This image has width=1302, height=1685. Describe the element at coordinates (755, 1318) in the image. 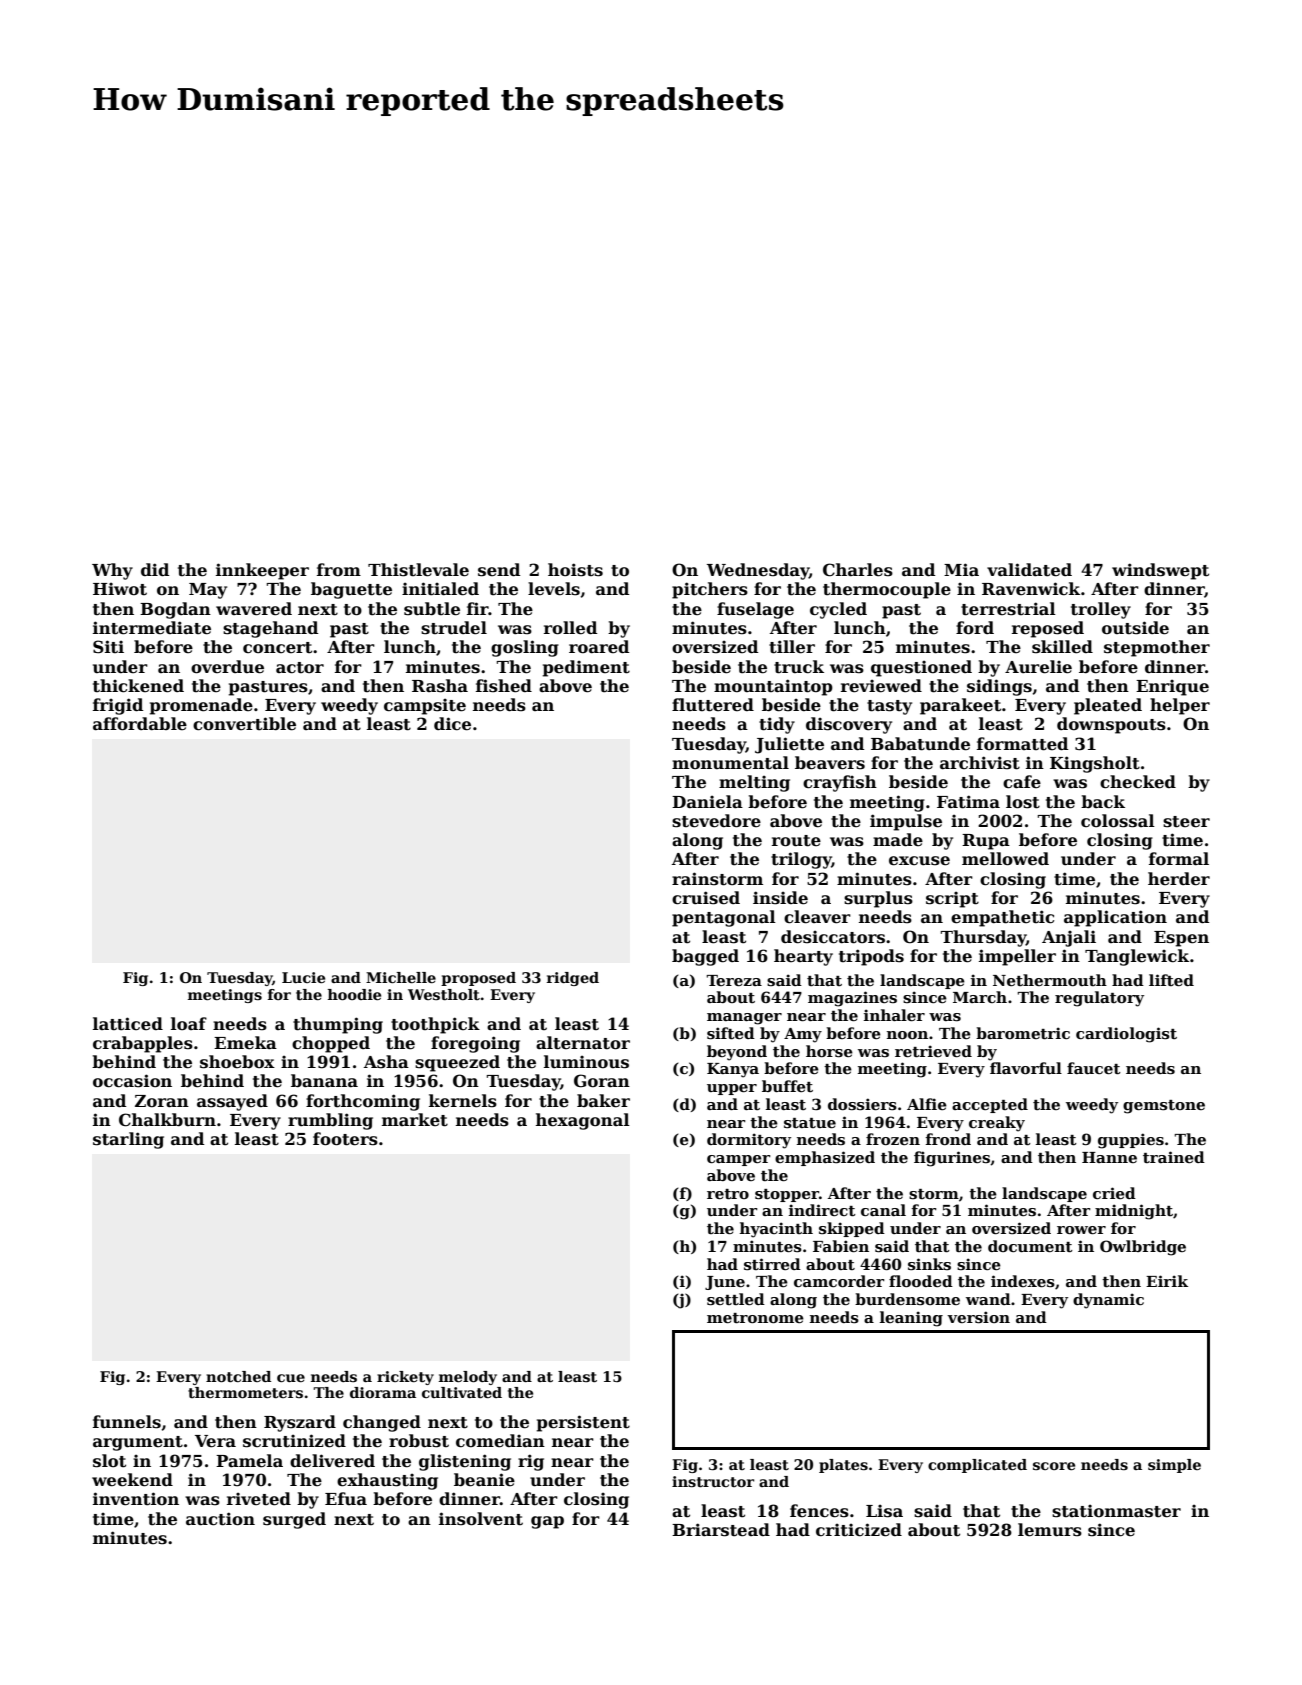

I see `metronome` at that location.
